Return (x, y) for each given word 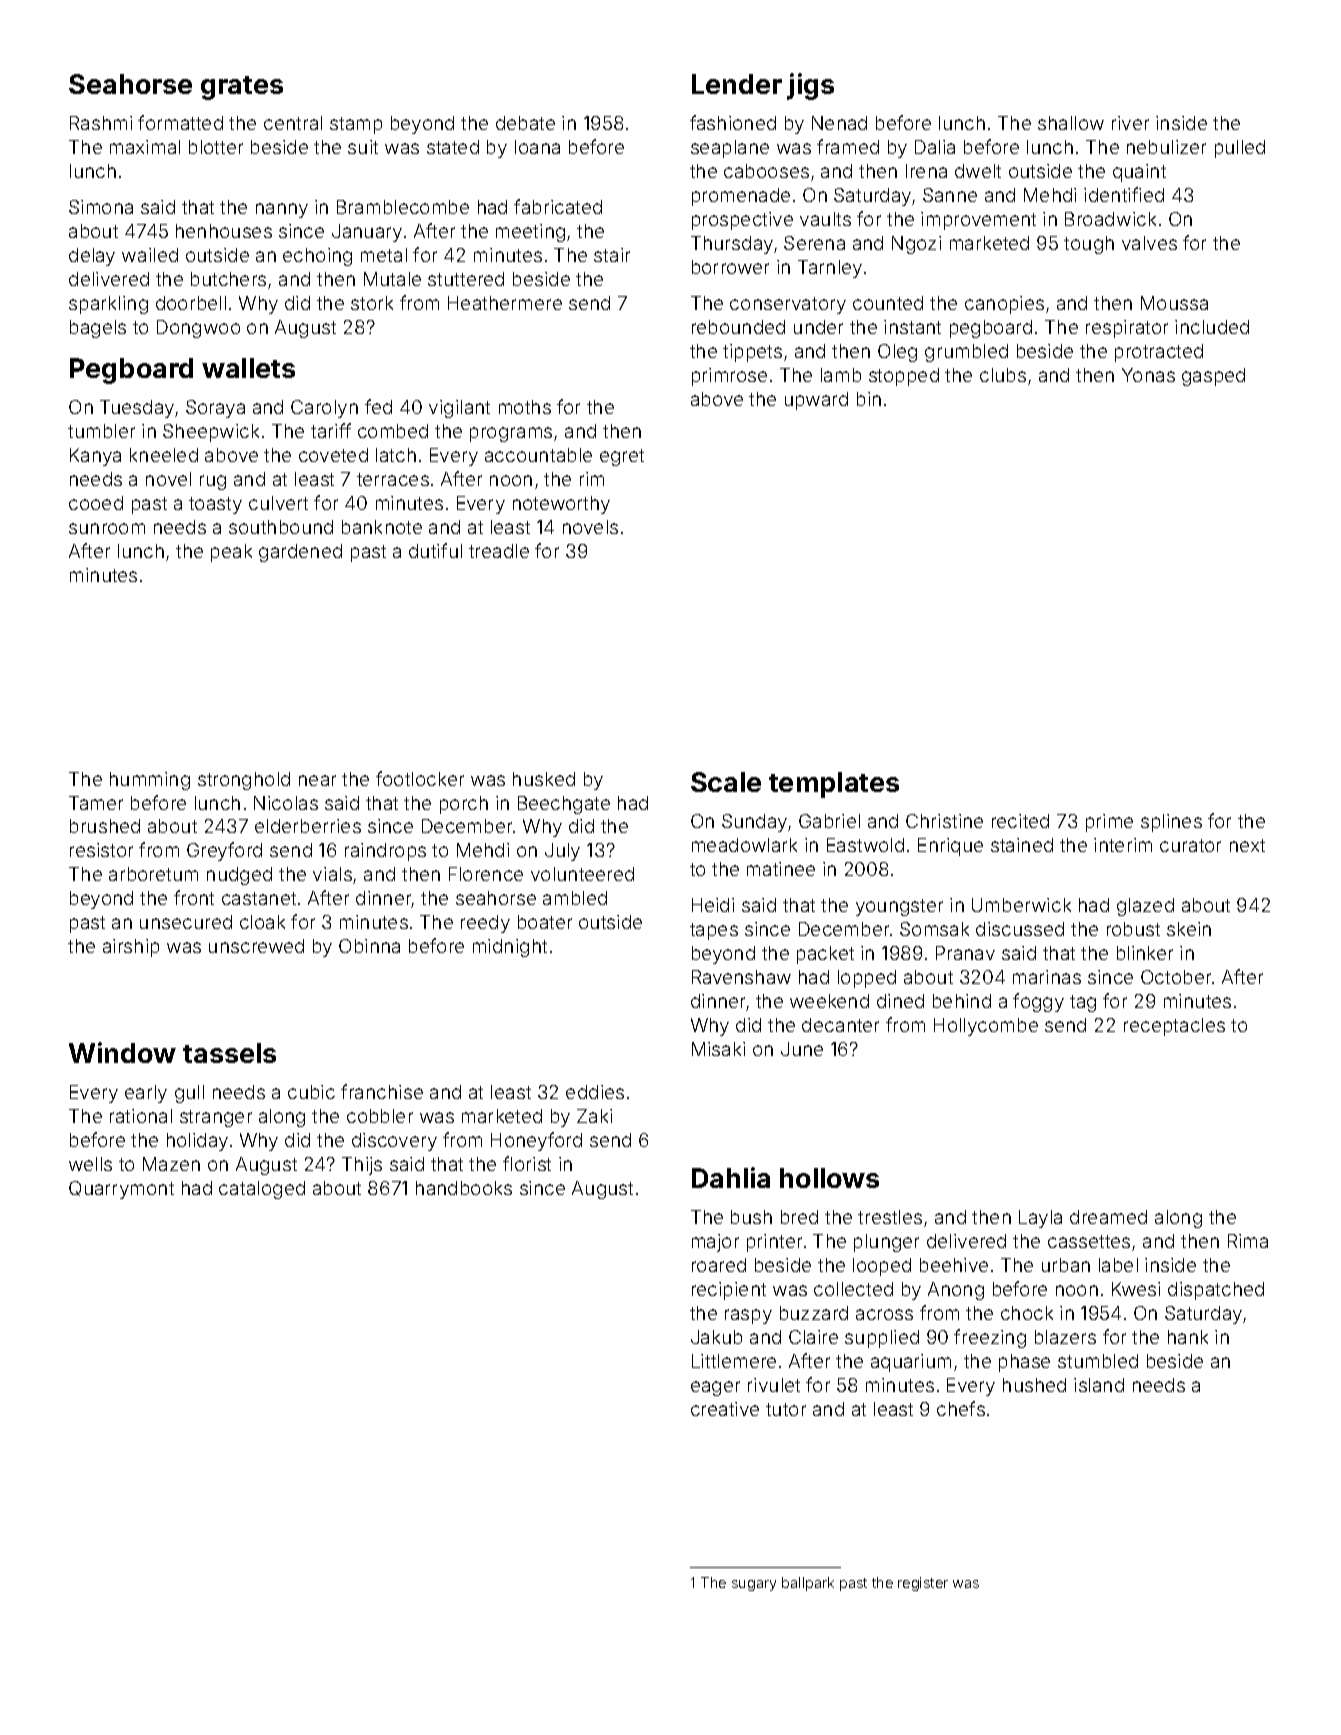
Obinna (369, 946)
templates (834, 785)
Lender (737, 84)
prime (1109, 823)
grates (242, 88)
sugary (754, 1585)
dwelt (978, 171)
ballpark (808, 1584)
